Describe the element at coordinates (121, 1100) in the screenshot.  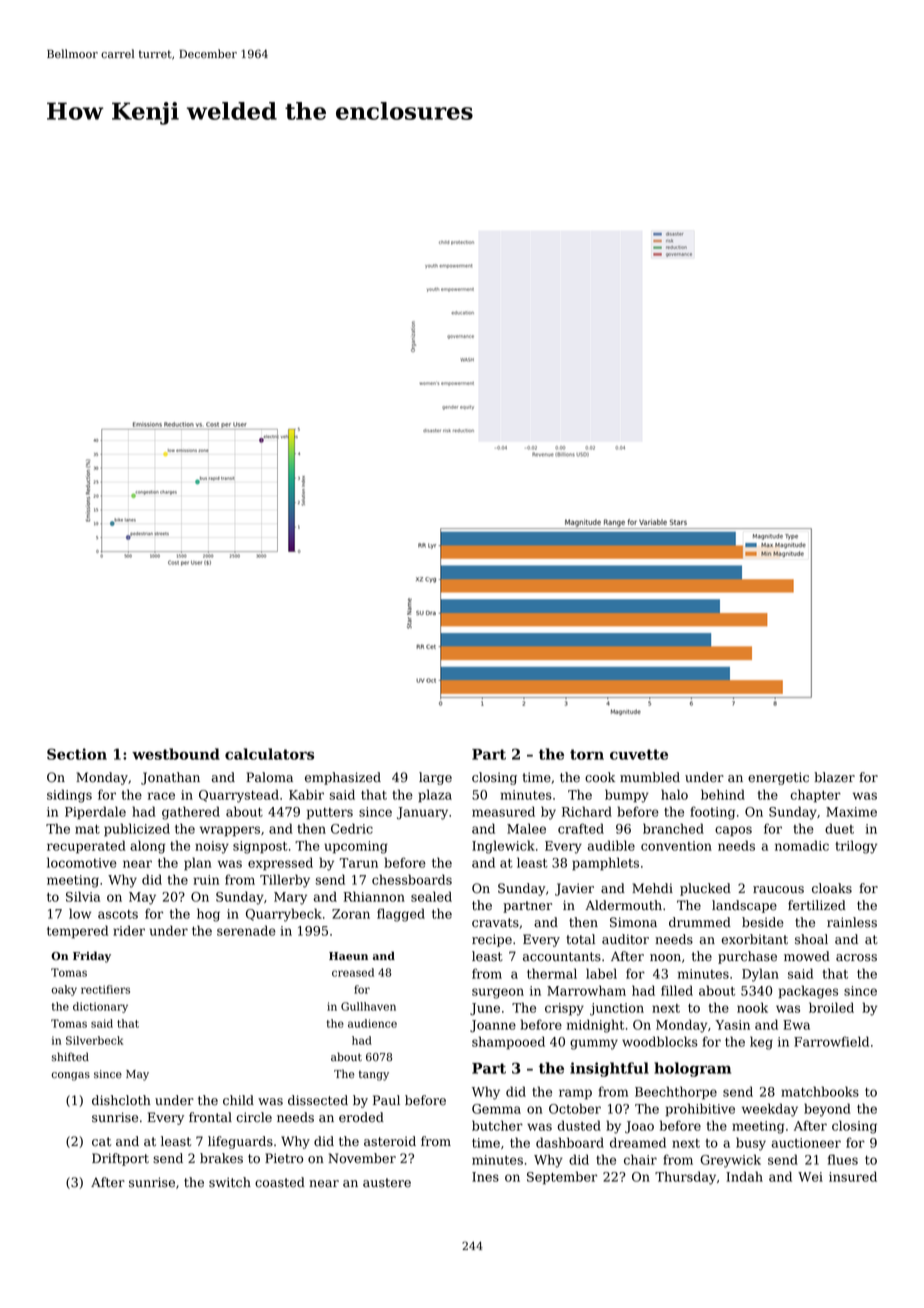
I see `dishcloth` at that location.
